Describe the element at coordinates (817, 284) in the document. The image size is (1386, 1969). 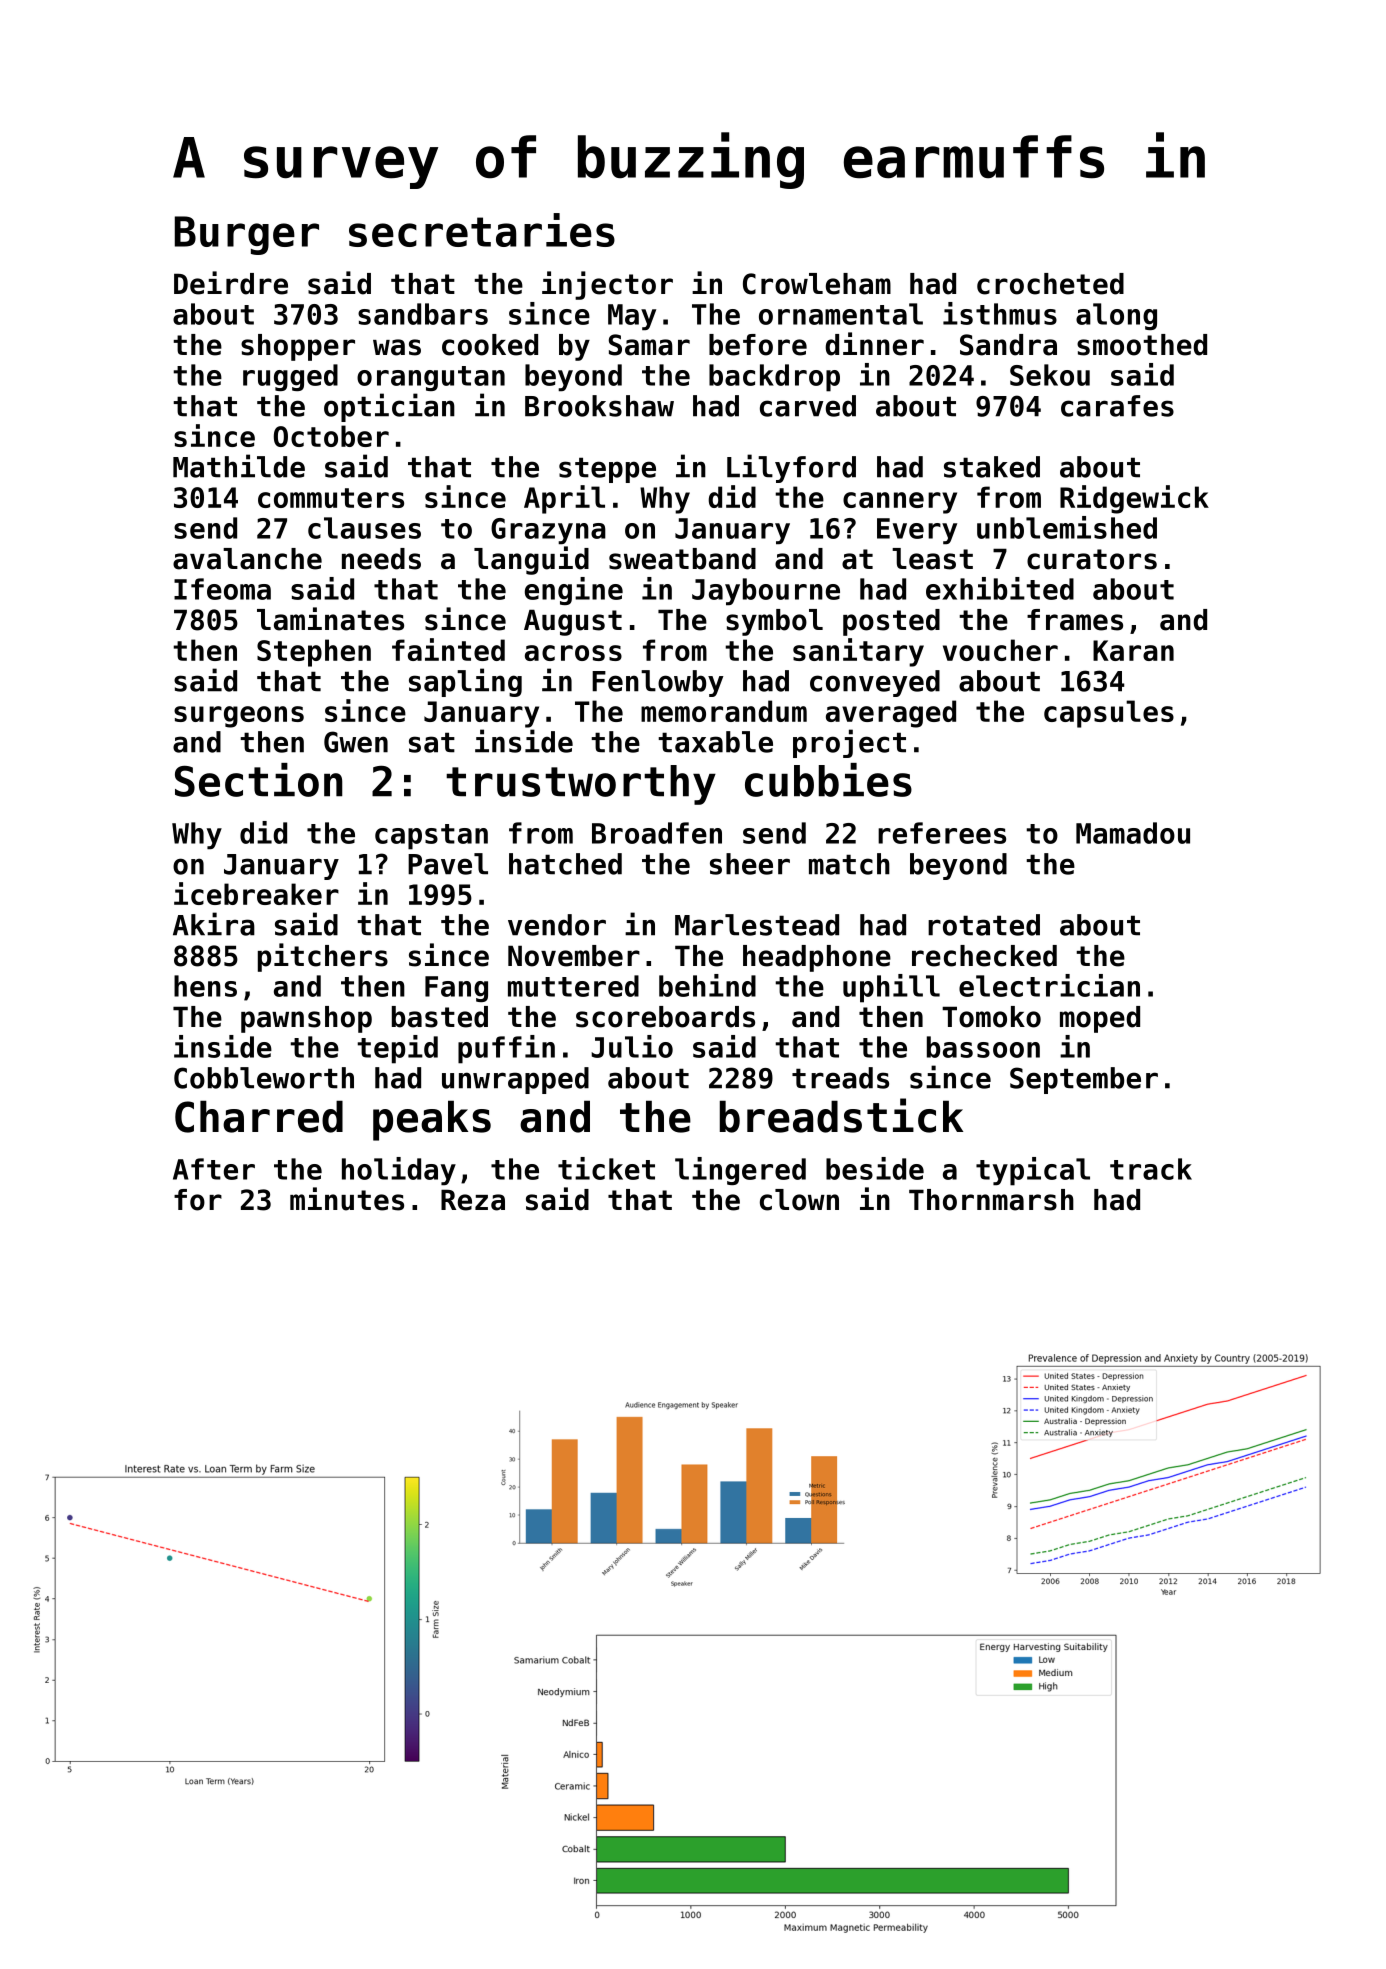
I see `Crowleham` at that location.
